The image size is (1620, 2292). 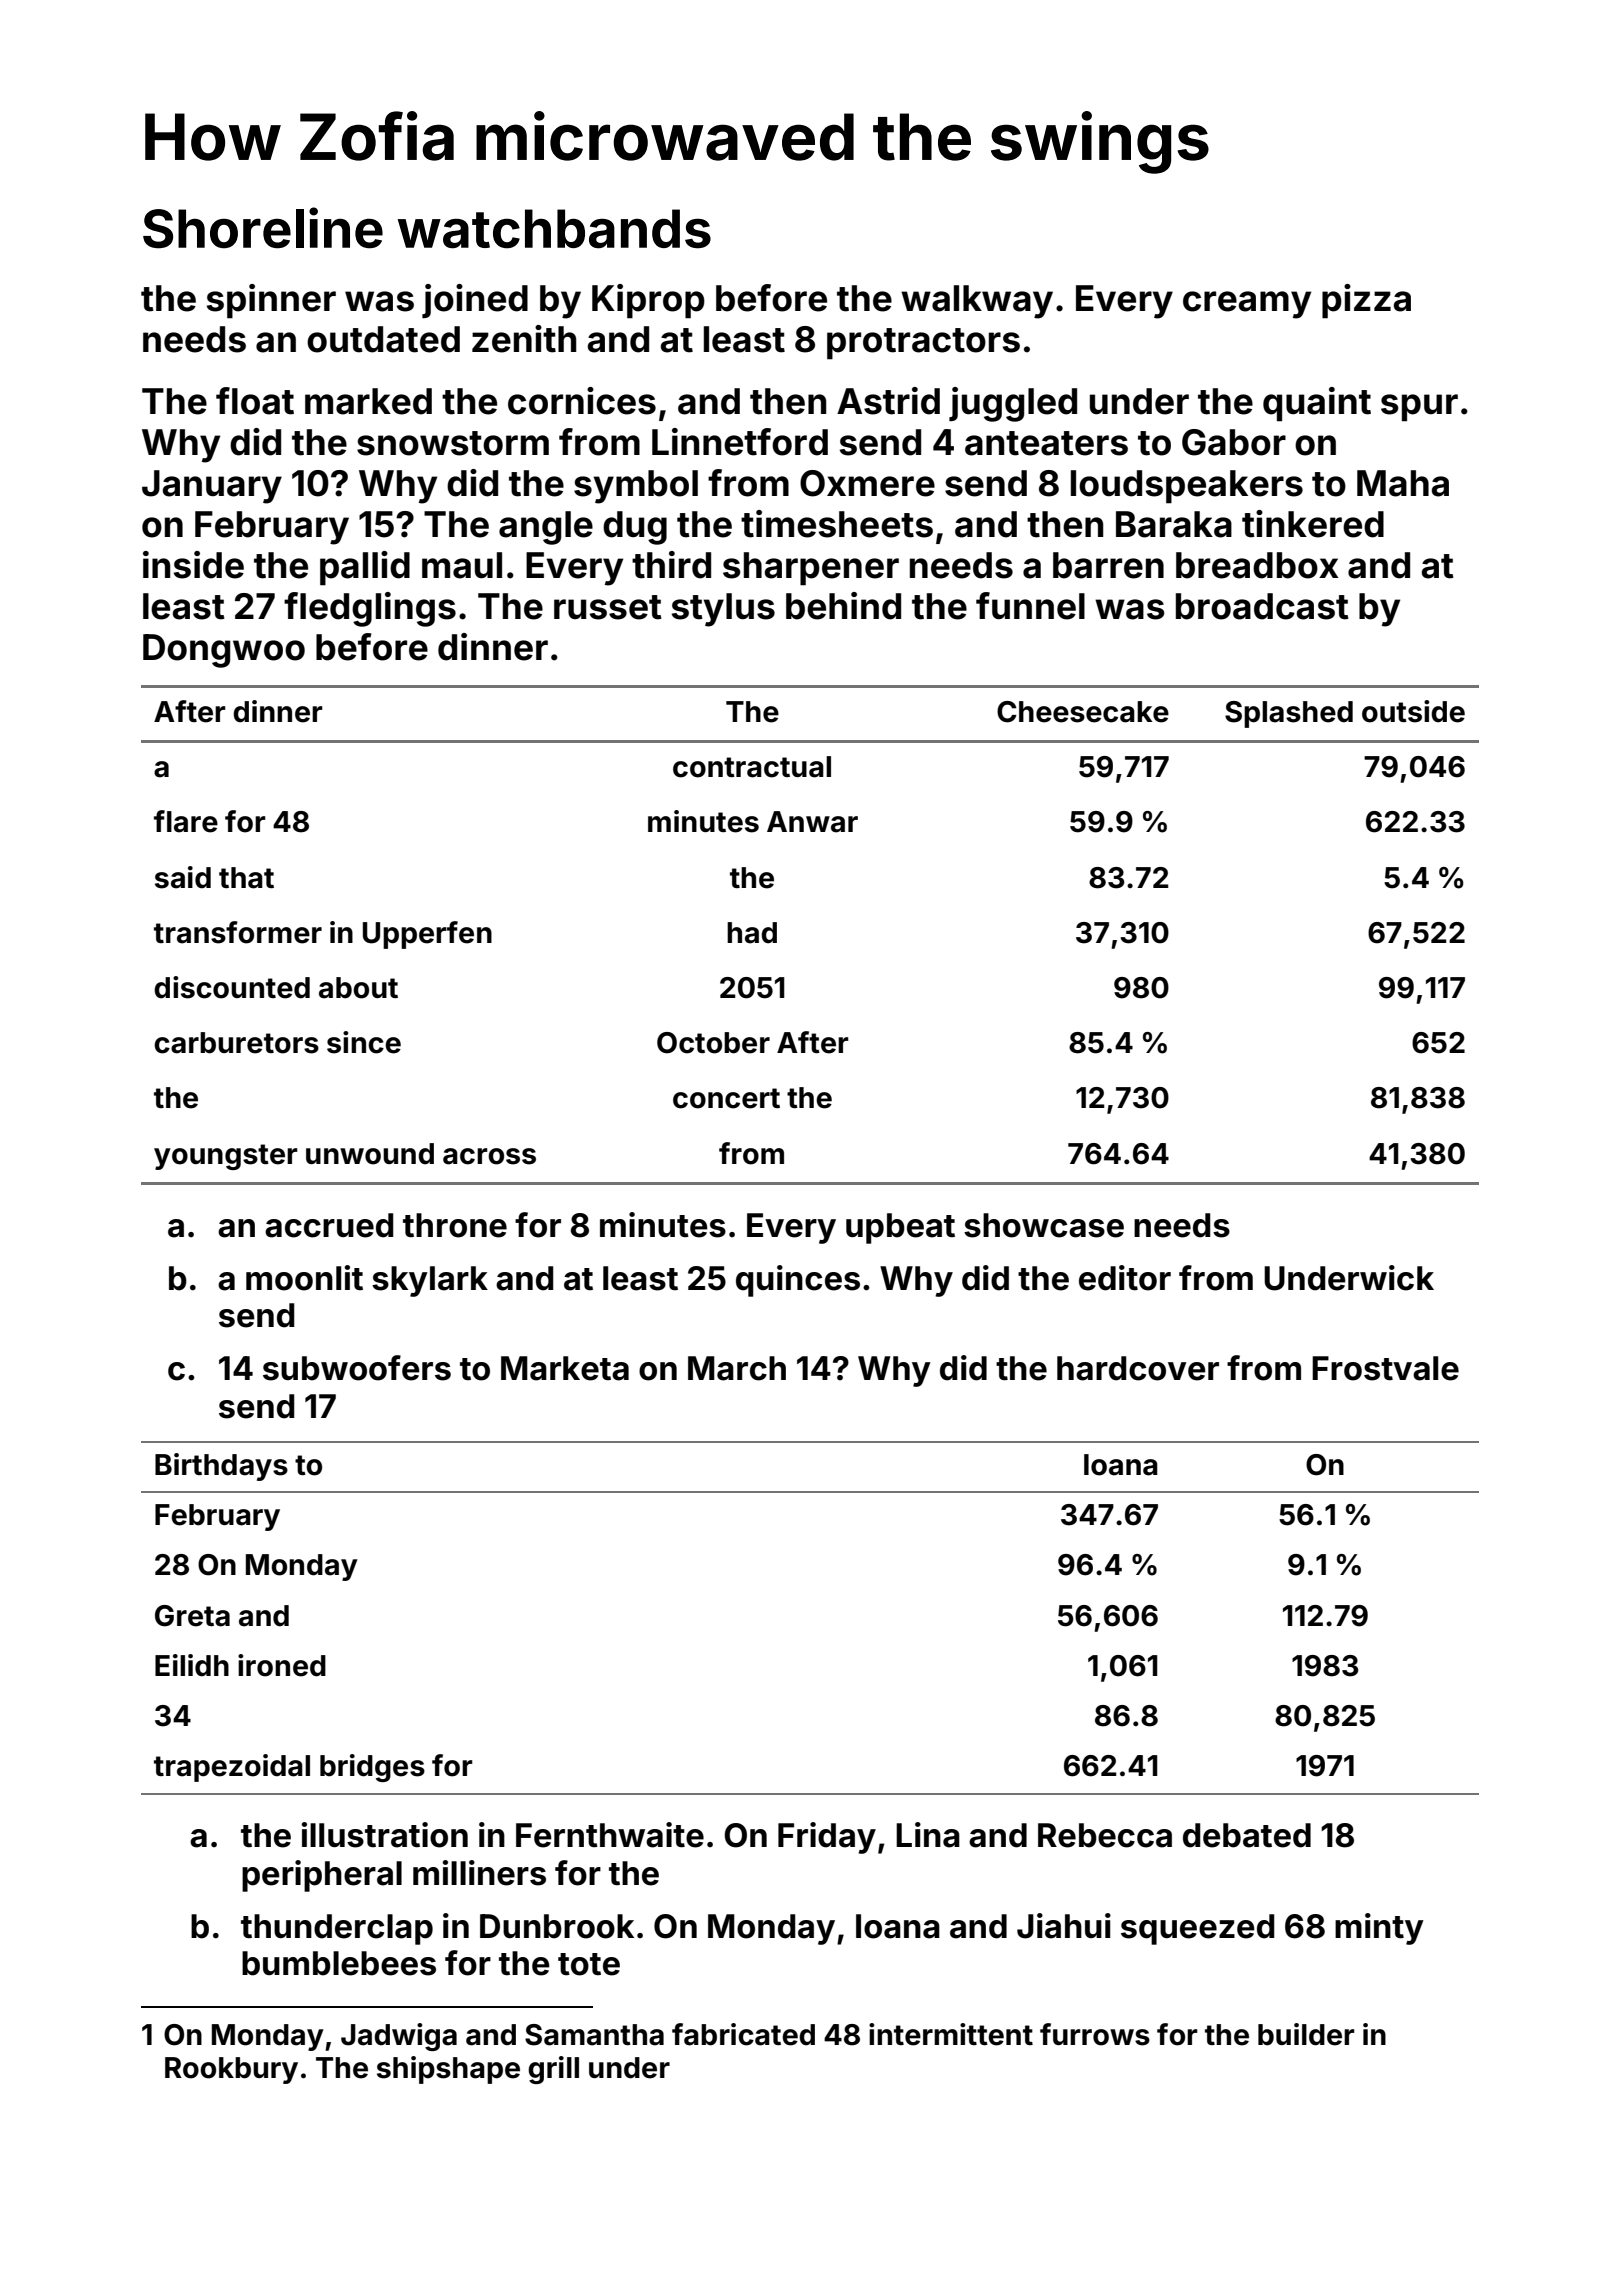 I want to click on Anwar, so click(x=812, y=822).
